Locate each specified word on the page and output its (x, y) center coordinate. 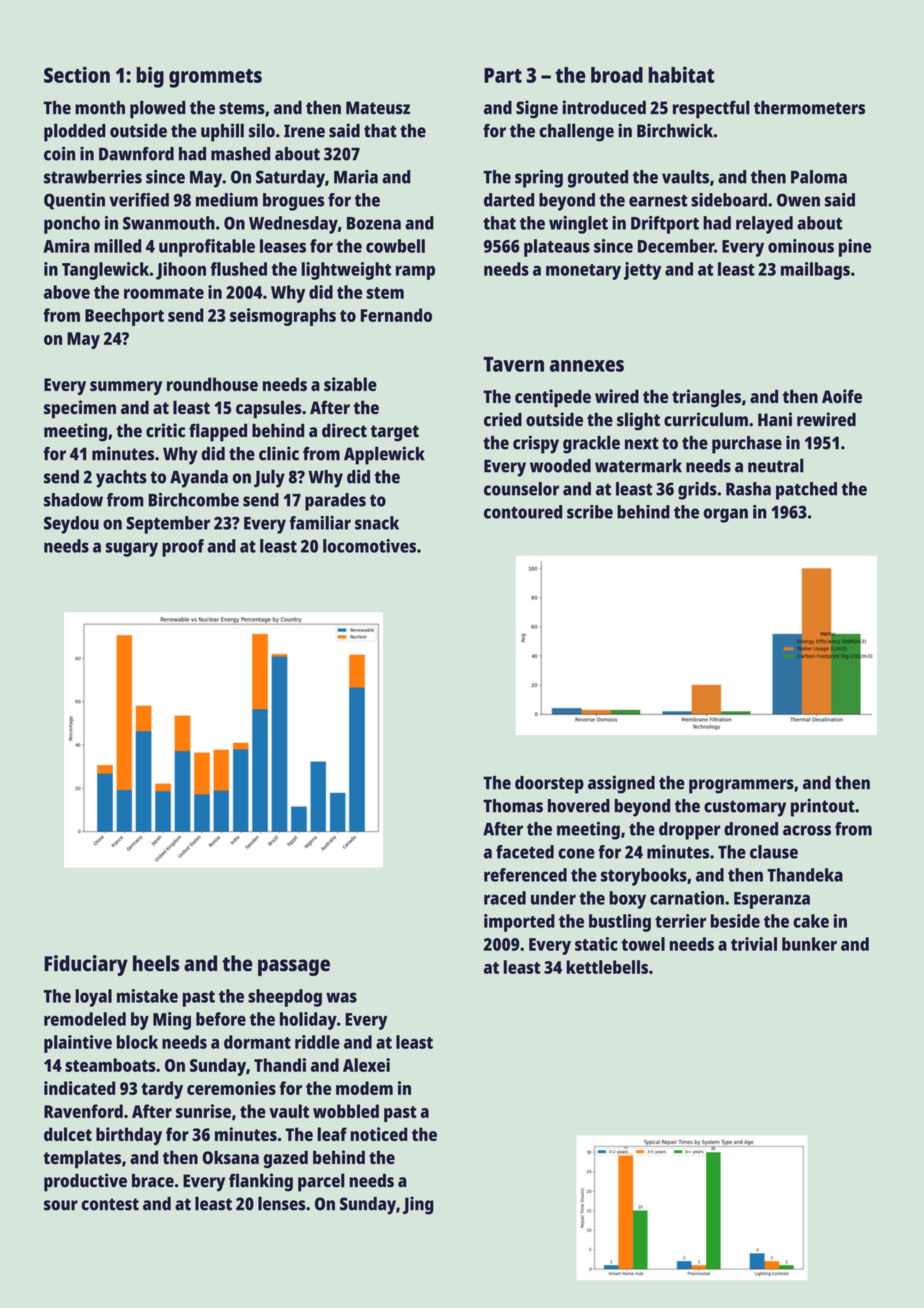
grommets (215, 78)
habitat (681, 74)
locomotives (369, 546)
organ (725, 515)
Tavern (513, 364)
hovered (579, 806)
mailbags (815, 271)
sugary (132, 549)
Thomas (513, 806)
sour (61, 1205)
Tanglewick (105, 271)
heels (156, 963)
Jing (418, 1205)
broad (617, 75)
